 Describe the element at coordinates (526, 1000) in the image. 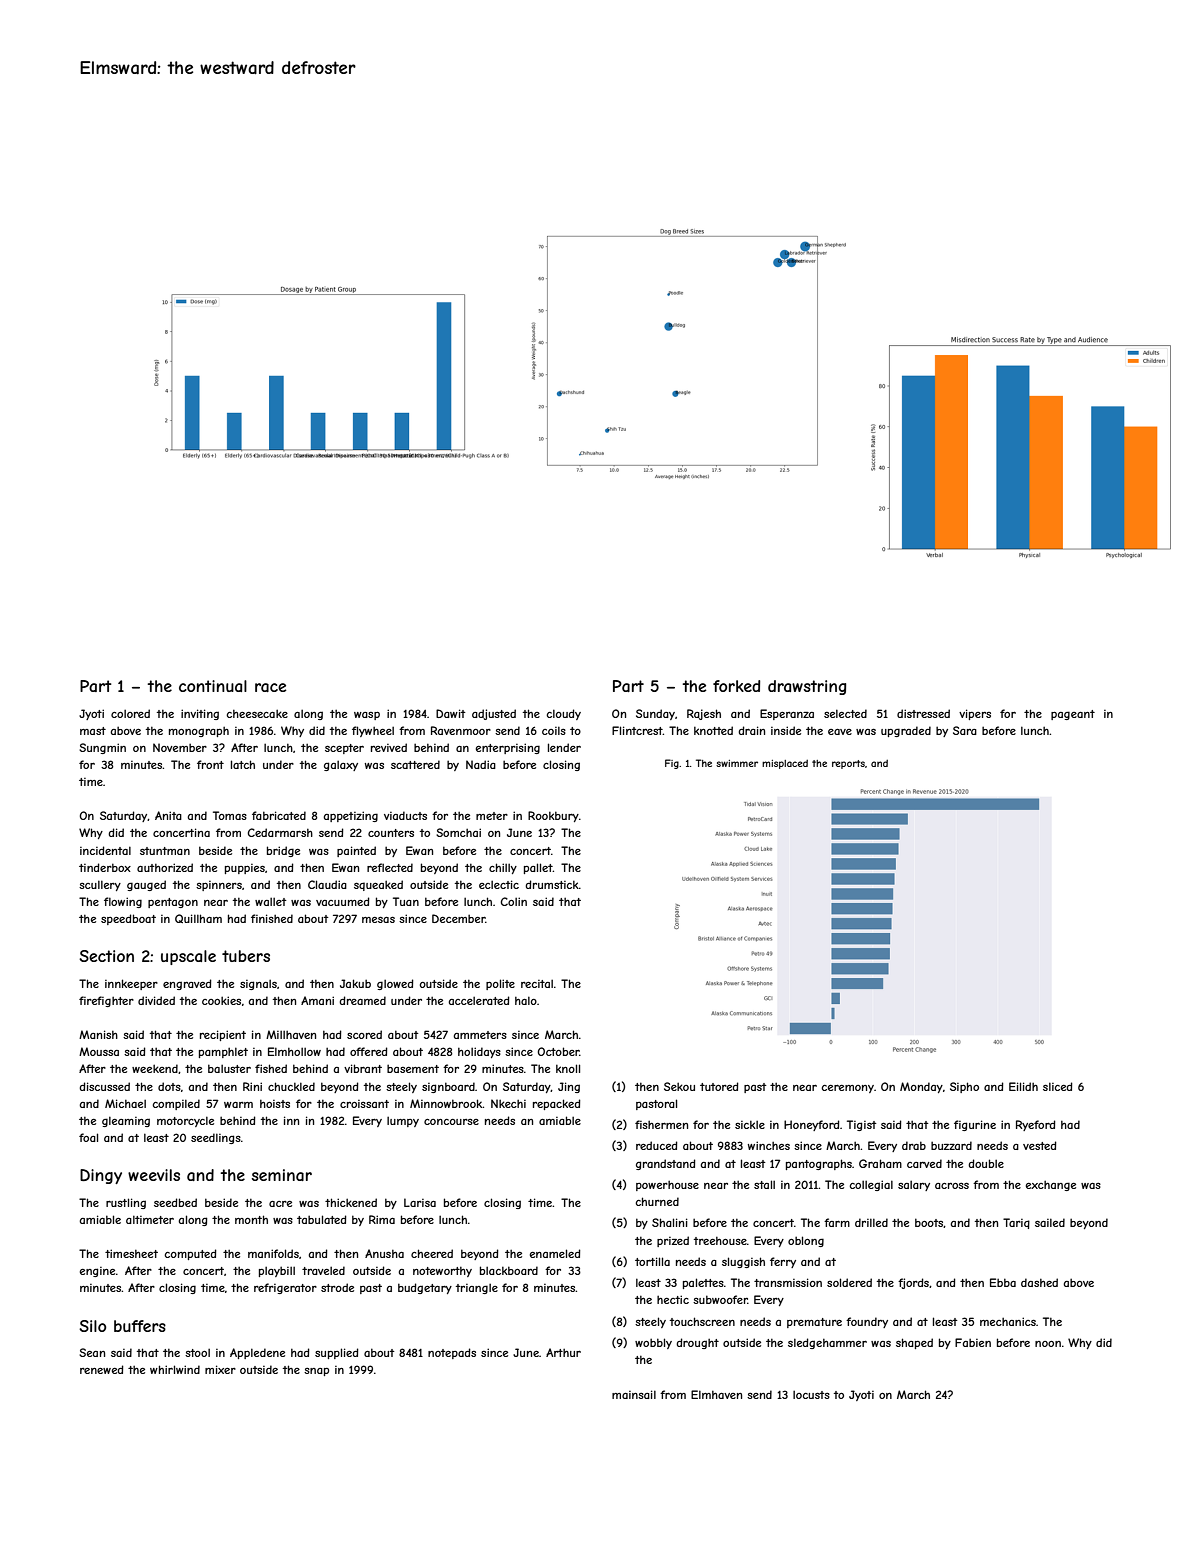

I see `halo` at that location.
